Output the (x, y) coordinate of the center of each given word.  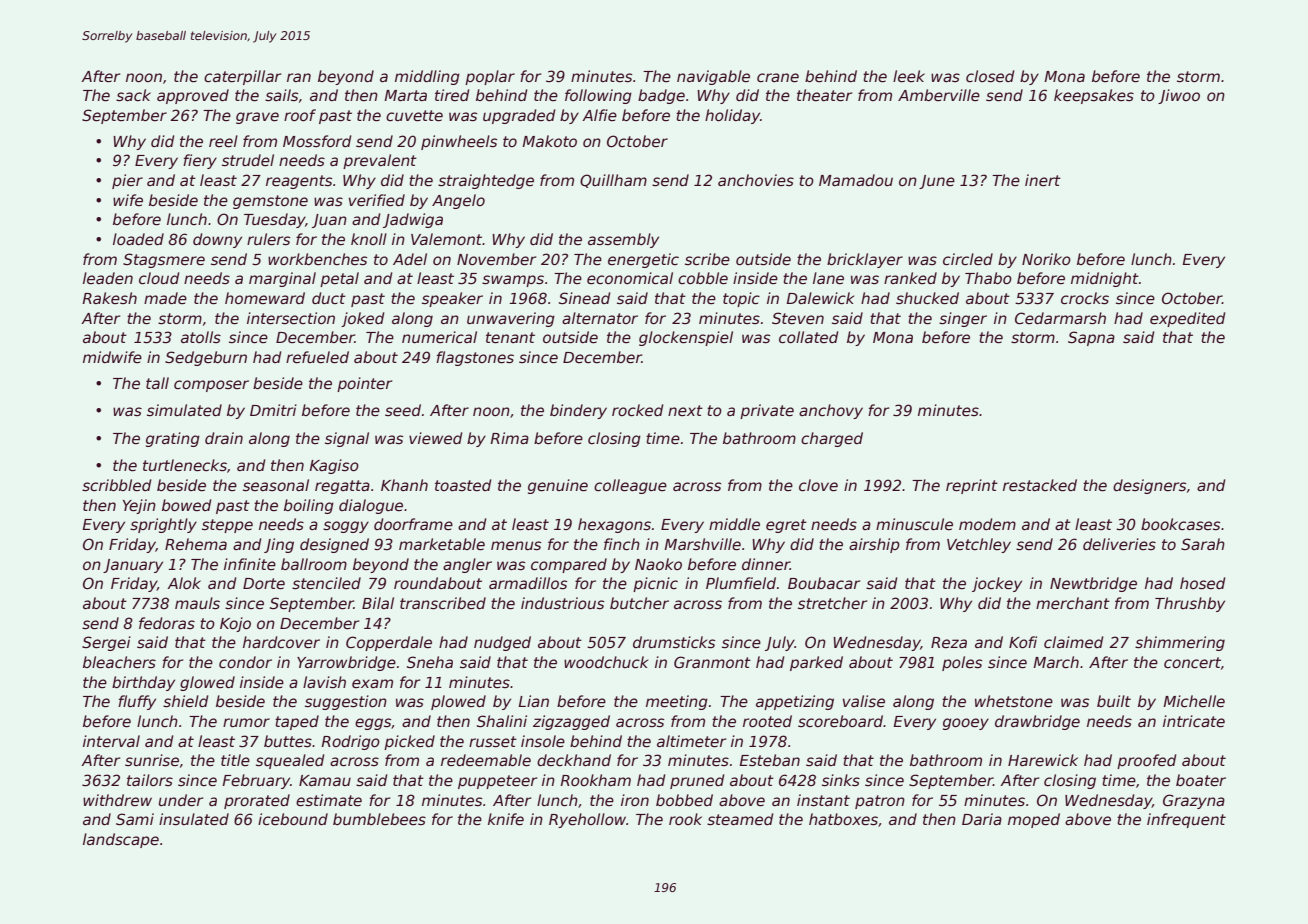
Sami (135, 819)
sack (133, 95)
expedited (1187, 319)
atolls (201, 337)
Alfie (599, 115)
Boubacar (824, 583)
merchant (1073, 603)
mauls (197, 603)
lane (828, 278)
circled (968, 259)
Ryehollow (587, 820)
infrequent (1186, 820)
